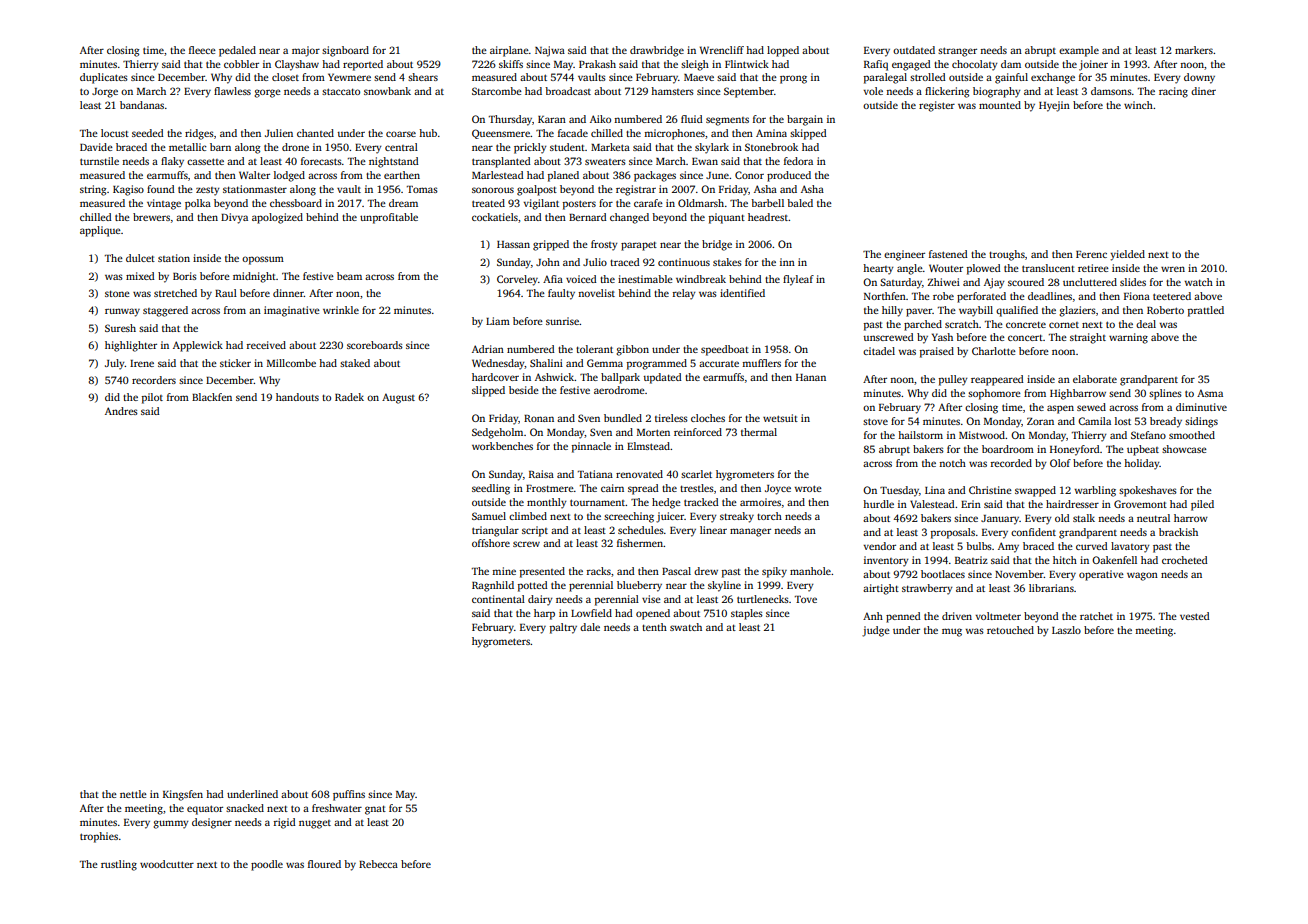  Describe the element at coordinates (1088, 338) in the screenshot. I see `straight` at that location.
